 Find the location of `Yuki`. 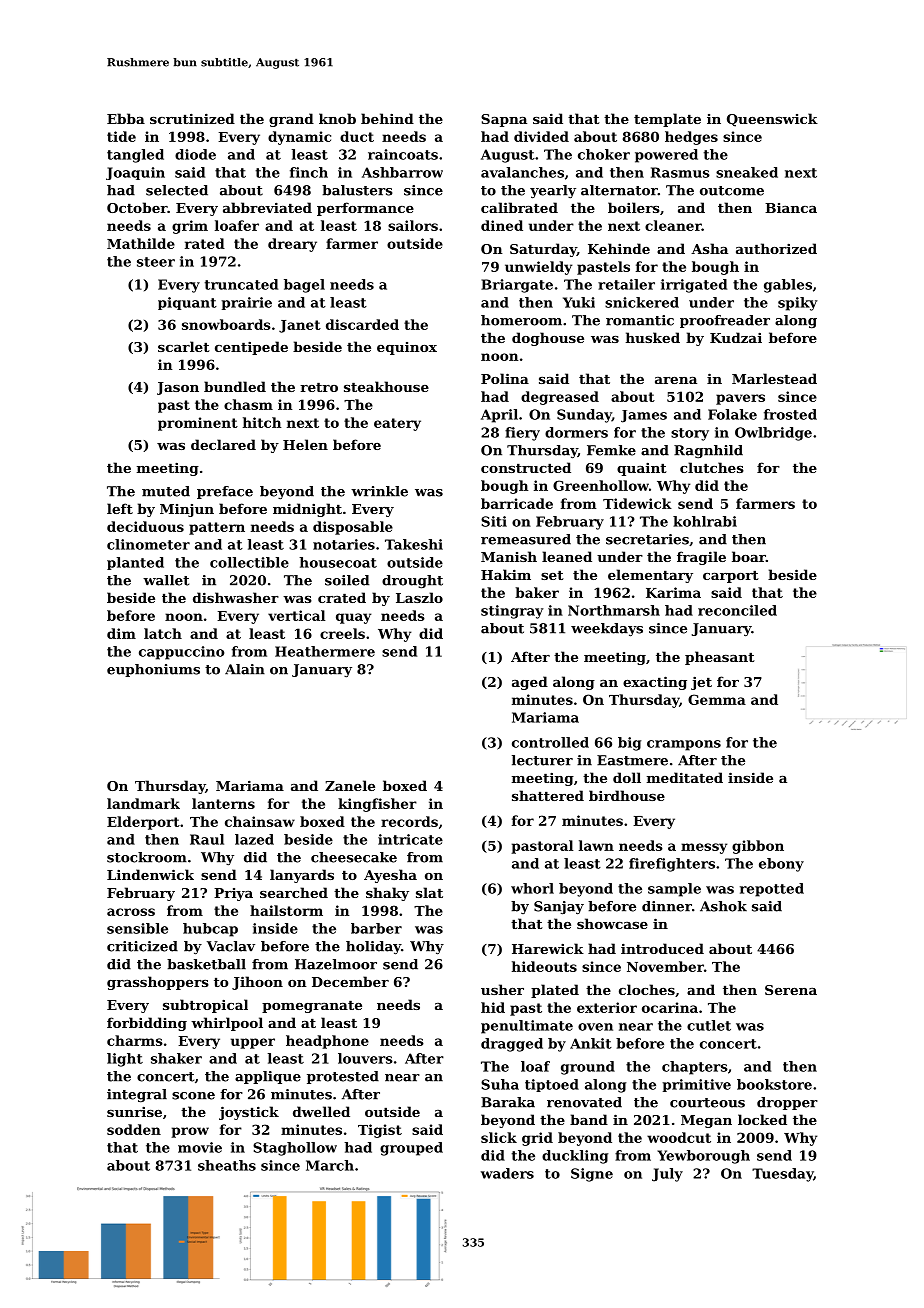

Yuki is located at coordinates (579, 302).
